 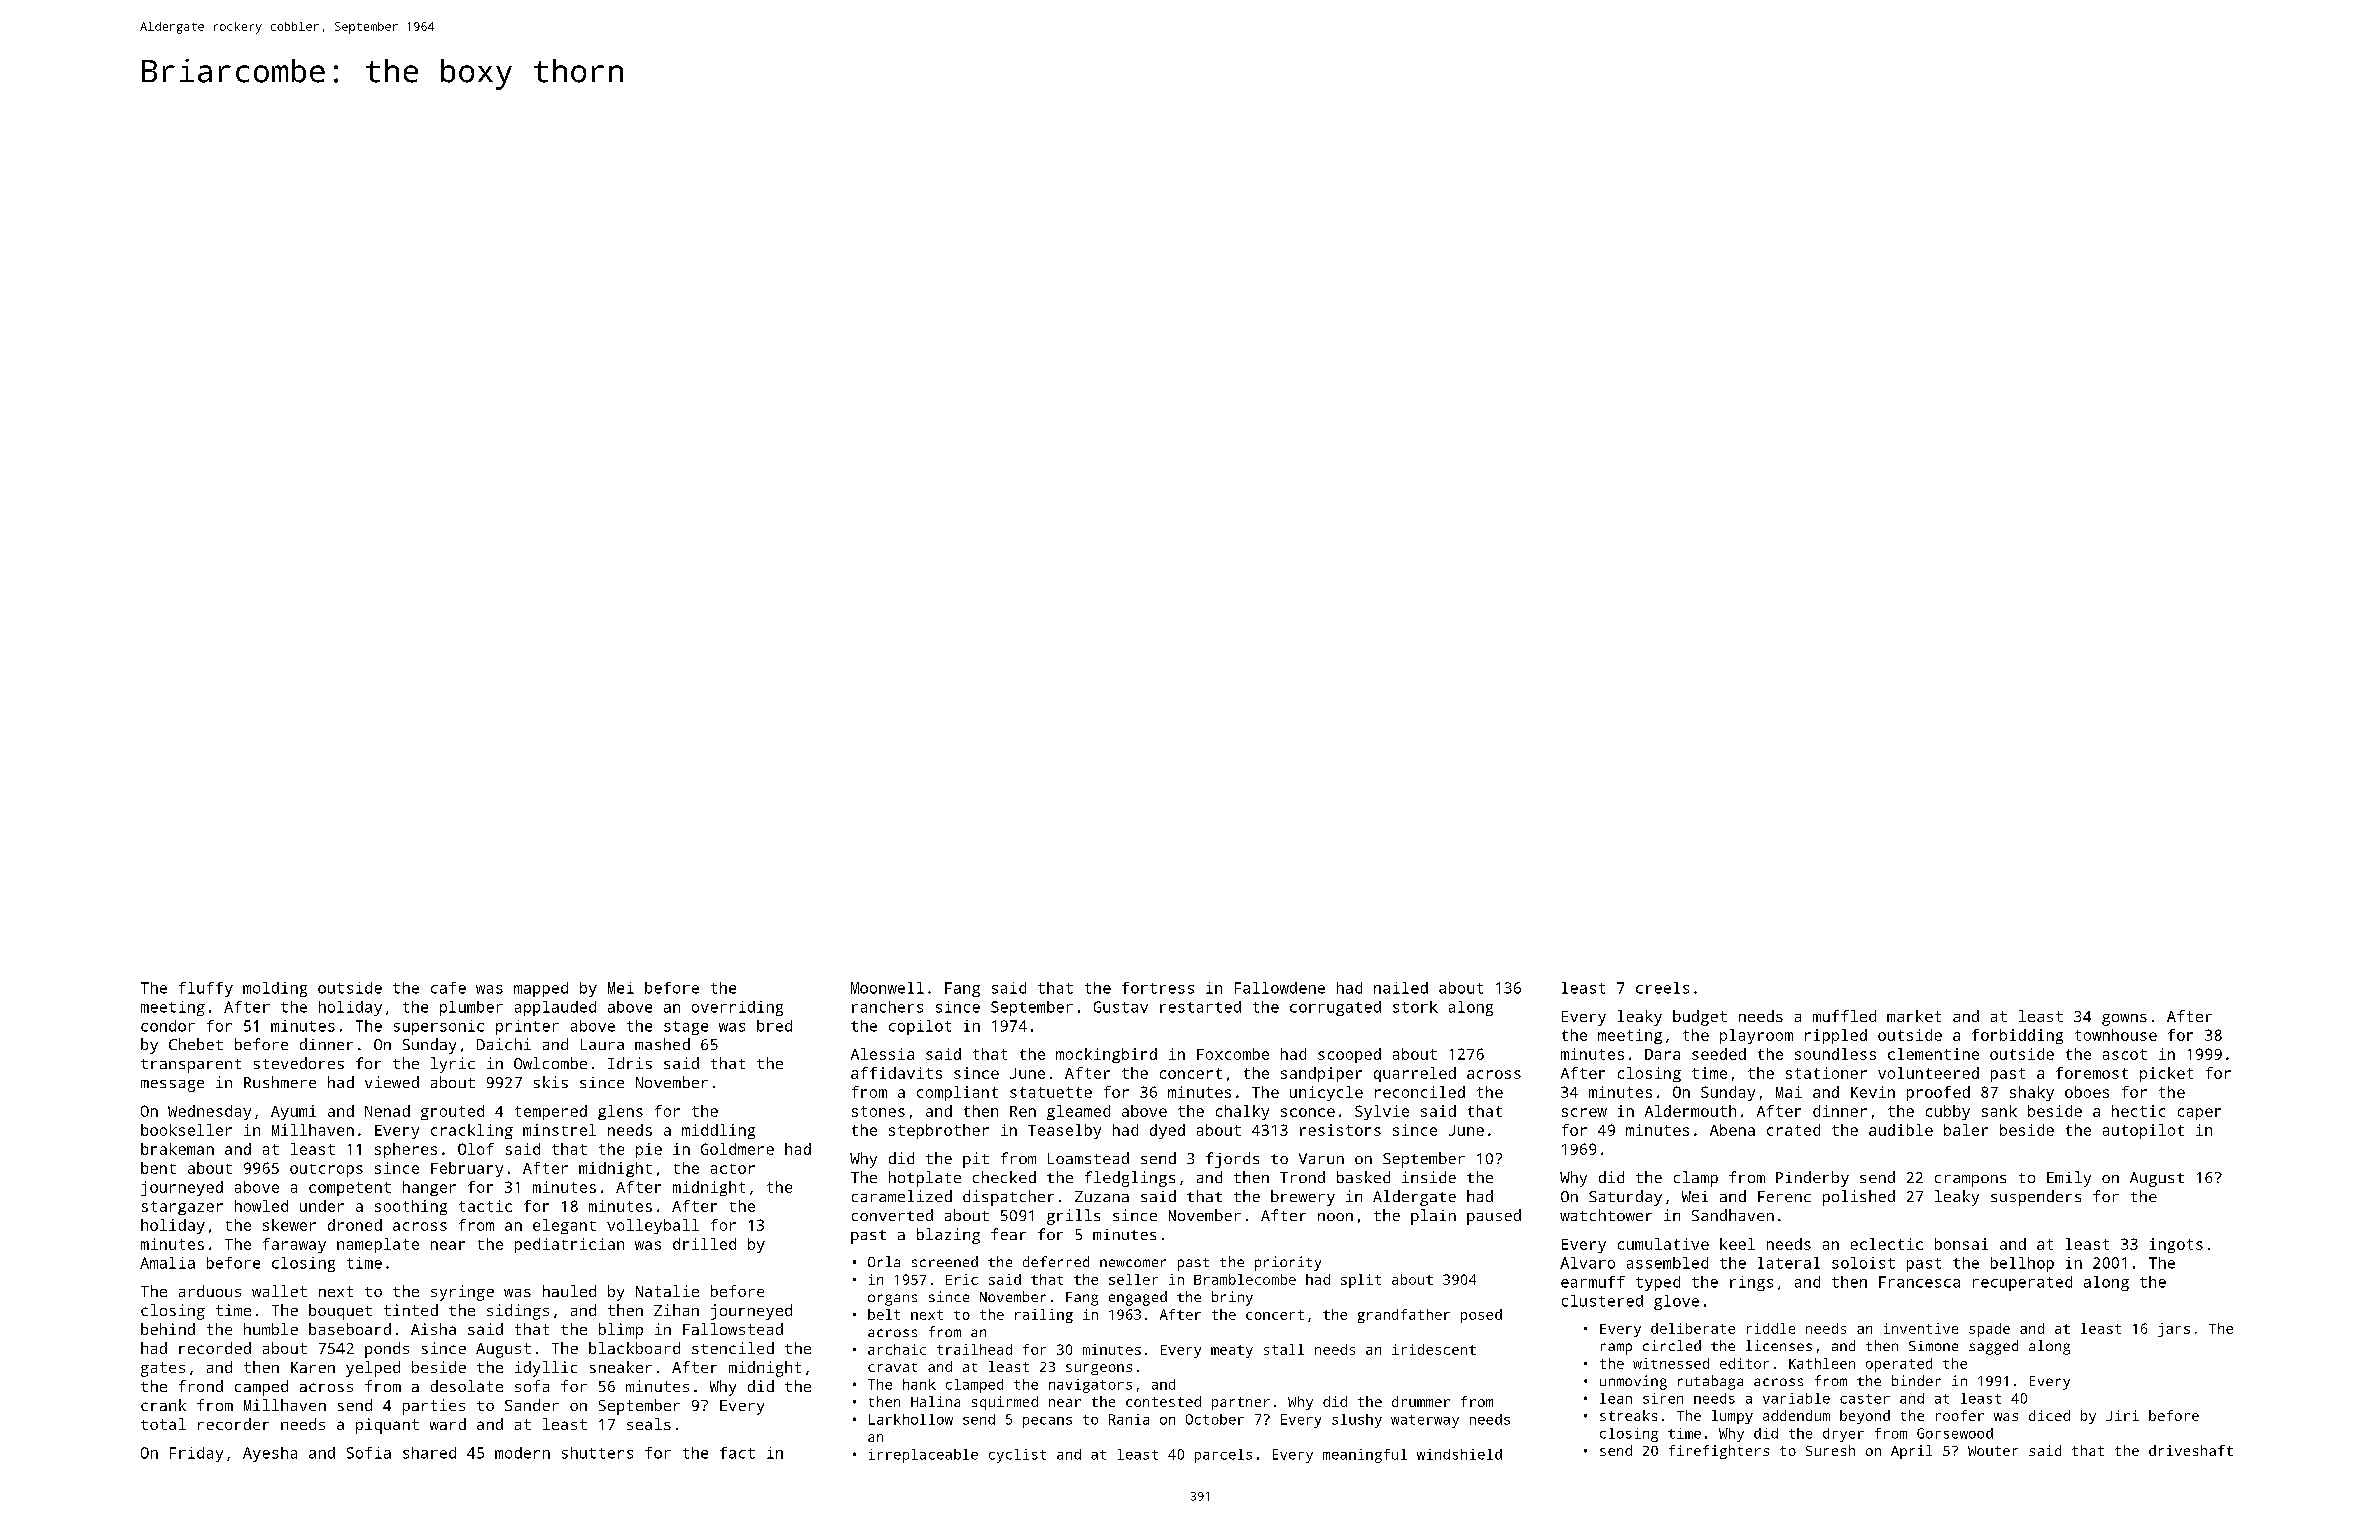 What do you see at coordinates (209, 1112) in the screenshot?
I see `Wednesday` at bounding box center [209, 1112].
